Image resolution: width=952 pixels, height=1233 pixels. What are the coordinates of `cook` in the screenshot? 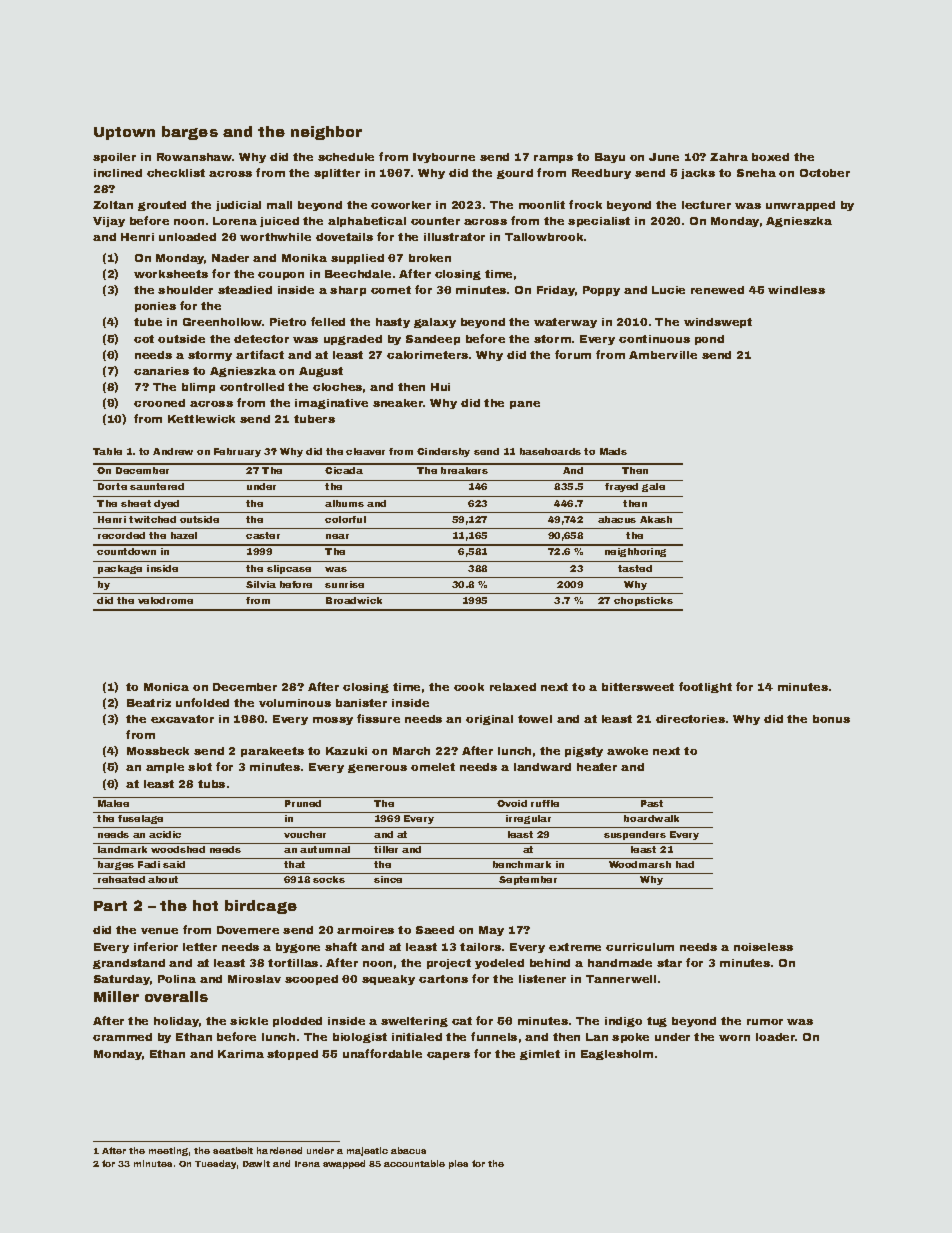 It's located at (469, 687).
